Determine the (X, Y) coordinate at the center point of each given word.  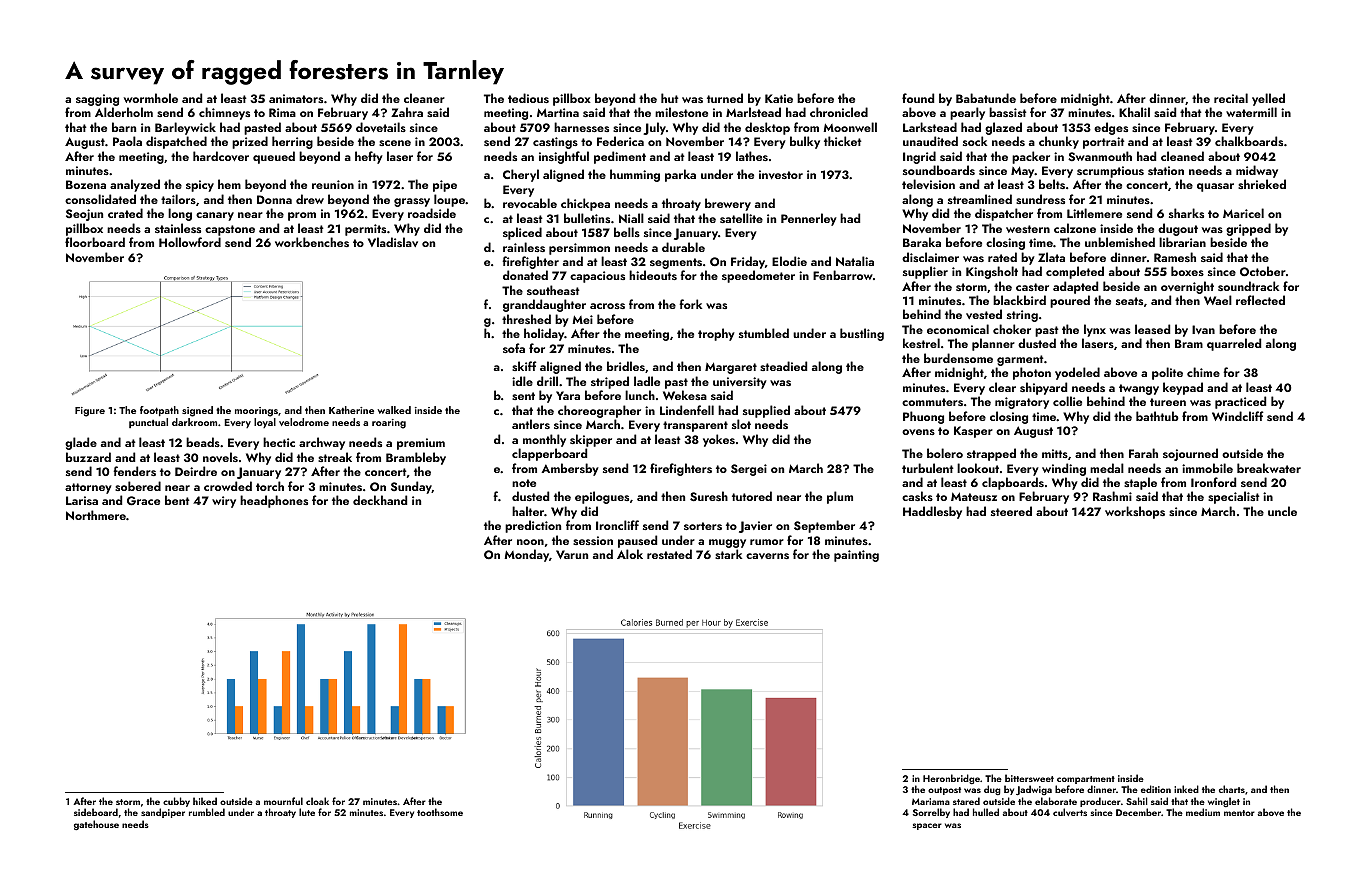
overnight (1187, 287)
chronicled (839, 112)
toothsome (440, 812)
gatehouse (96, 825)
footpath (159, 411)
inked (1186, 789)
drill (547, 381)
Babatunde (986, 98)
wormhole (151, 98)
